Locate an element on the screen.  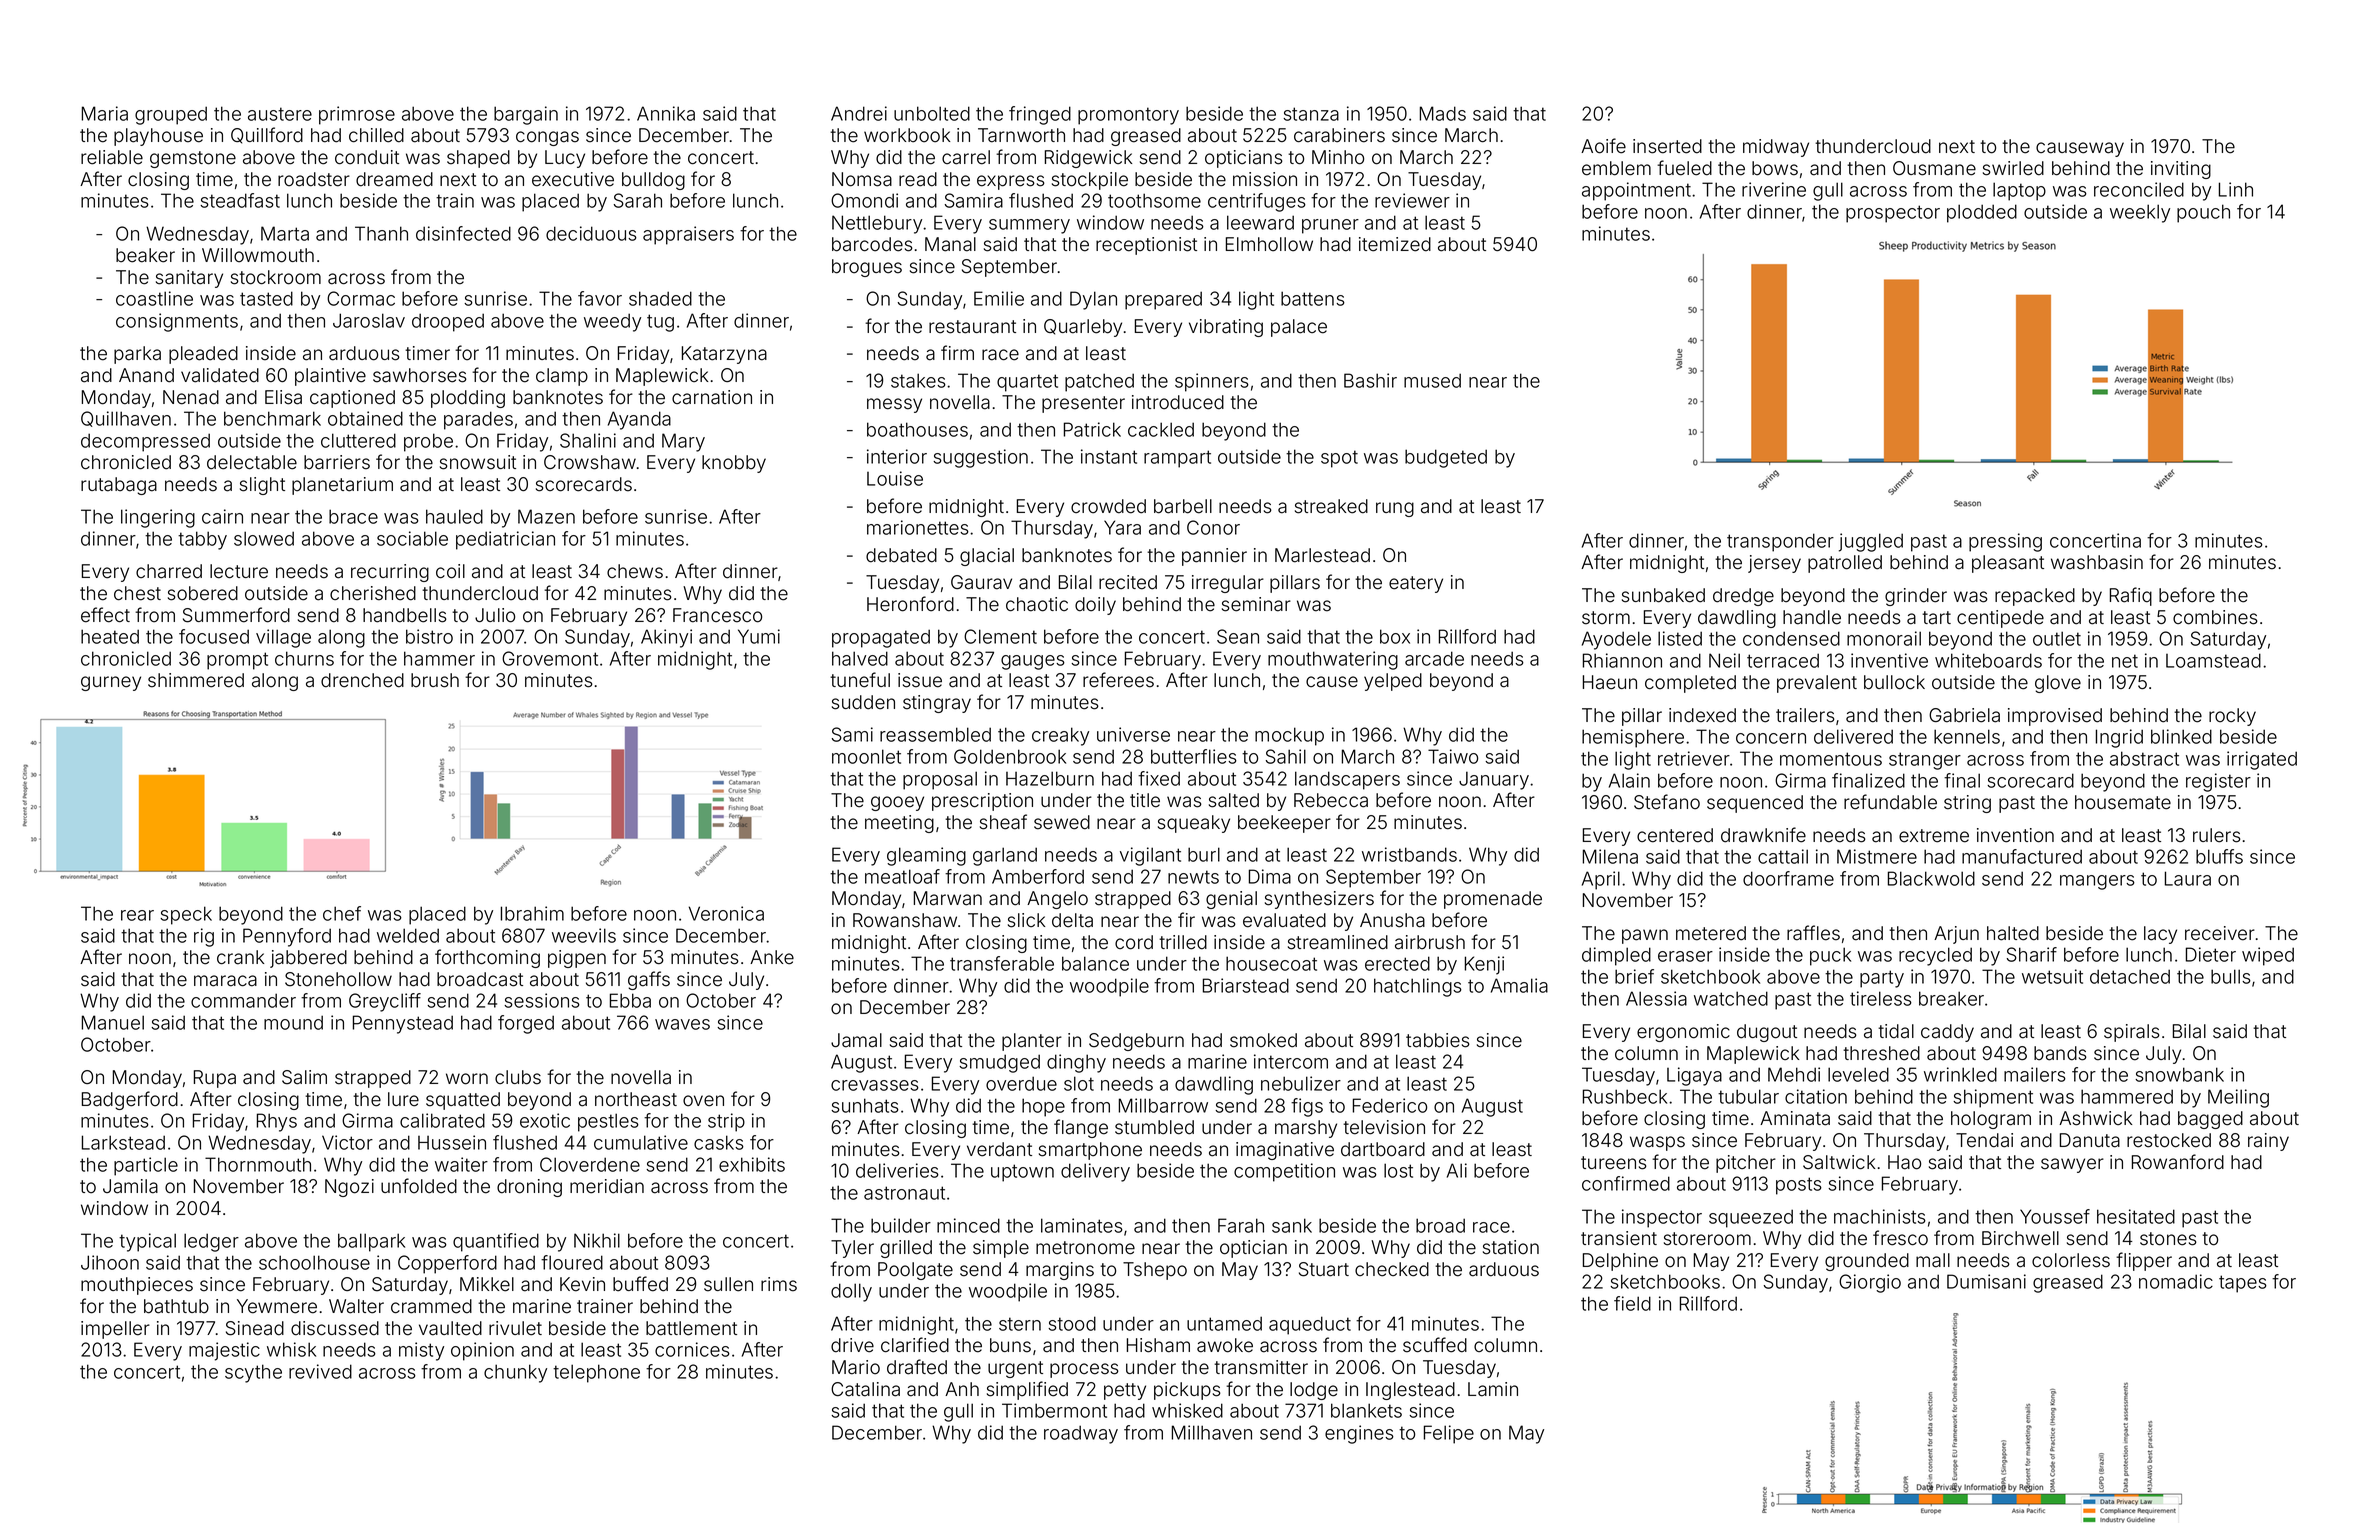
beaker is located at coordinates (145, 255).
